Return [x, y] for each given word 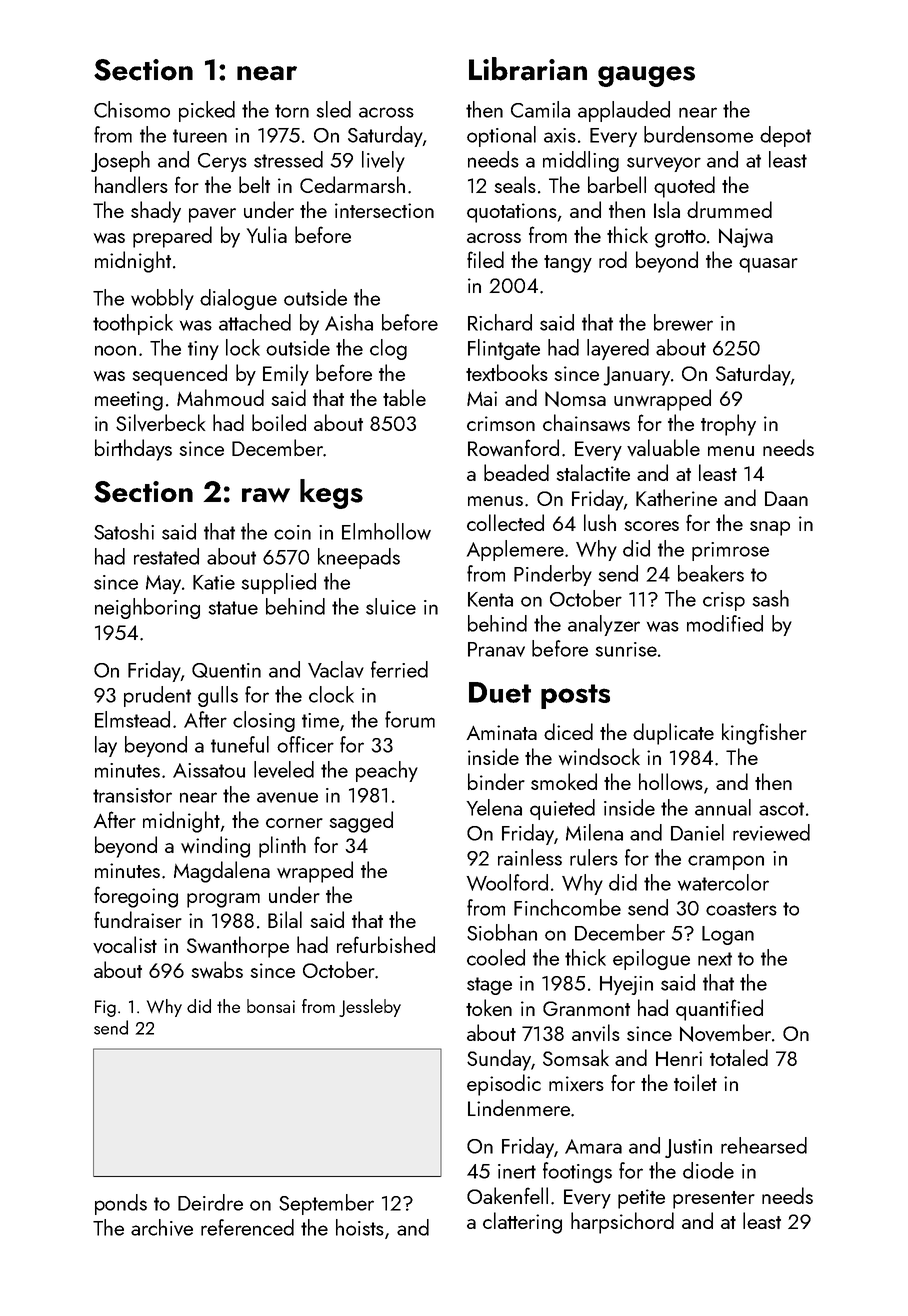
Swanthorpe [238, 947]
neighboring [147, 608]
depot [785, 136]
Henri [679, 1058]
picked [207, 111]
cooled [496, 957]
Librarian [528, 69]
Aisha [349, 322]
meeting [129, 401]
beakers [711, 573]
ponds [121, 1204]
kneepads [359, 558]
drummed [729, 209]
